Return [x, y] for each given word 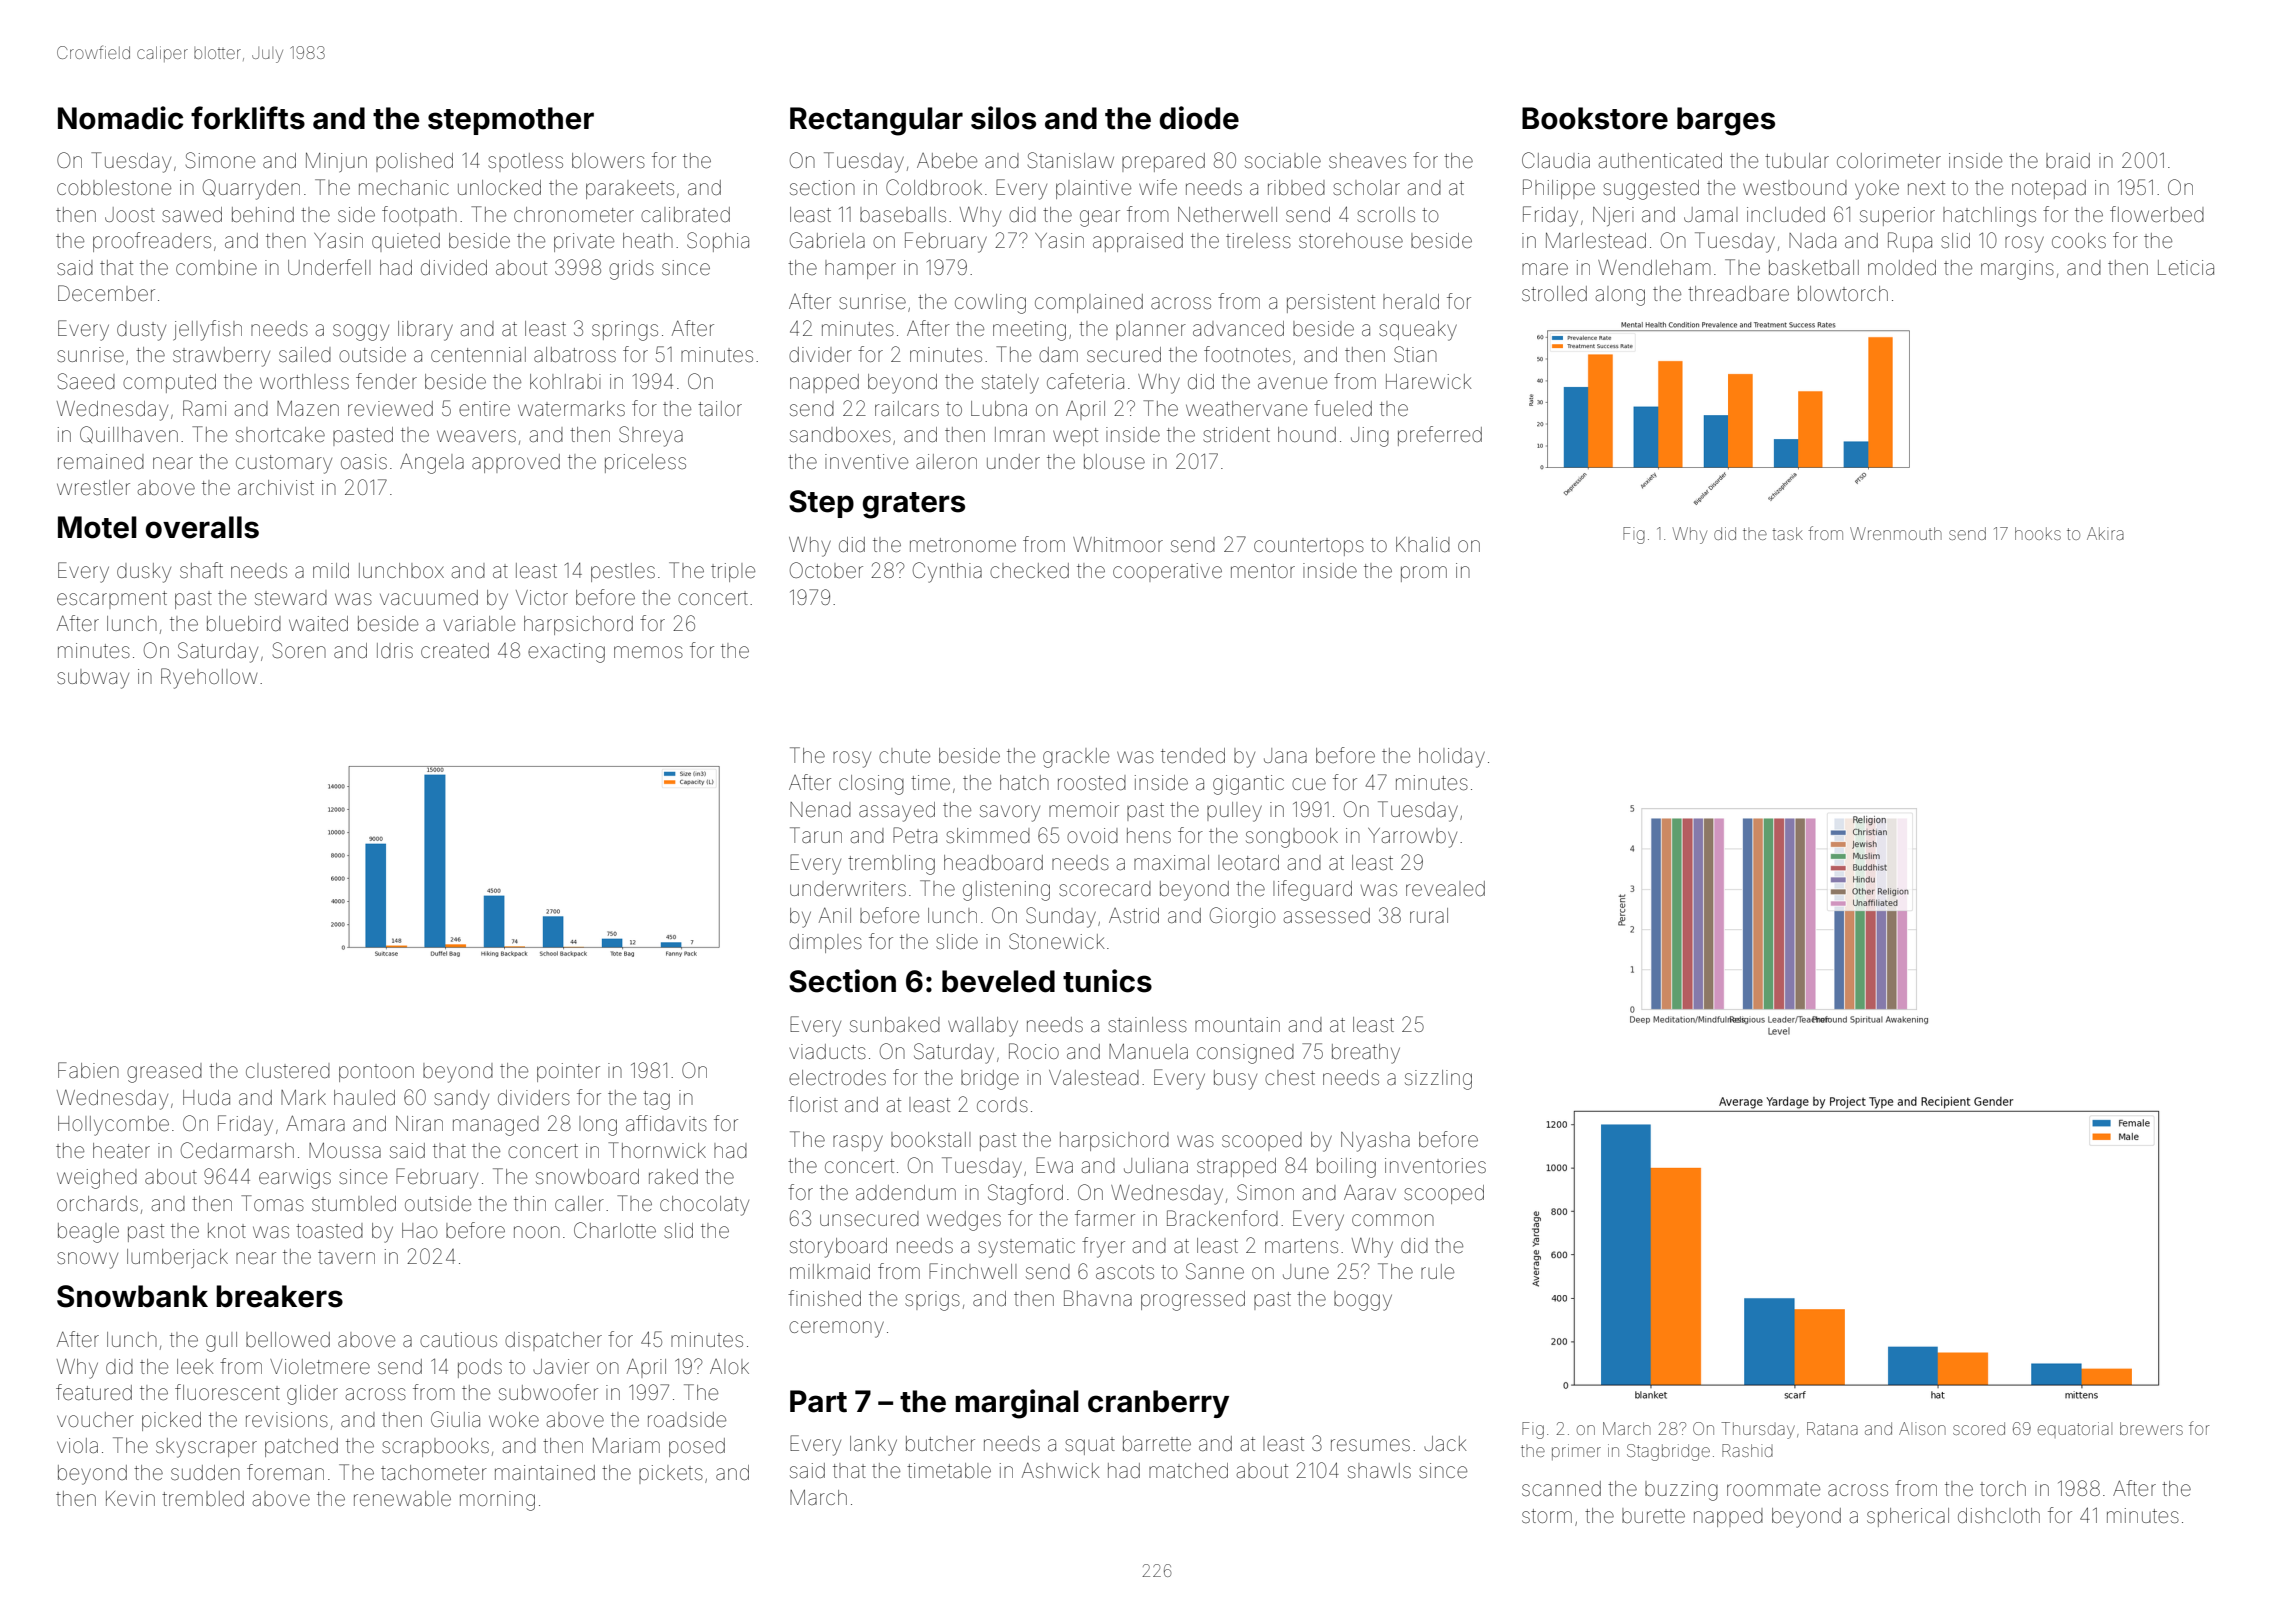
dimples [825, 943]
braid [2068, 160]
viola [77, 1445]
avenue [1292, 383]
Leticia [2186, 267]
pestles [623, 572]
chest [1290, 1077]
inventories [1435, 1165]
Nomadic [120, 118]
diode [1199, 118]
